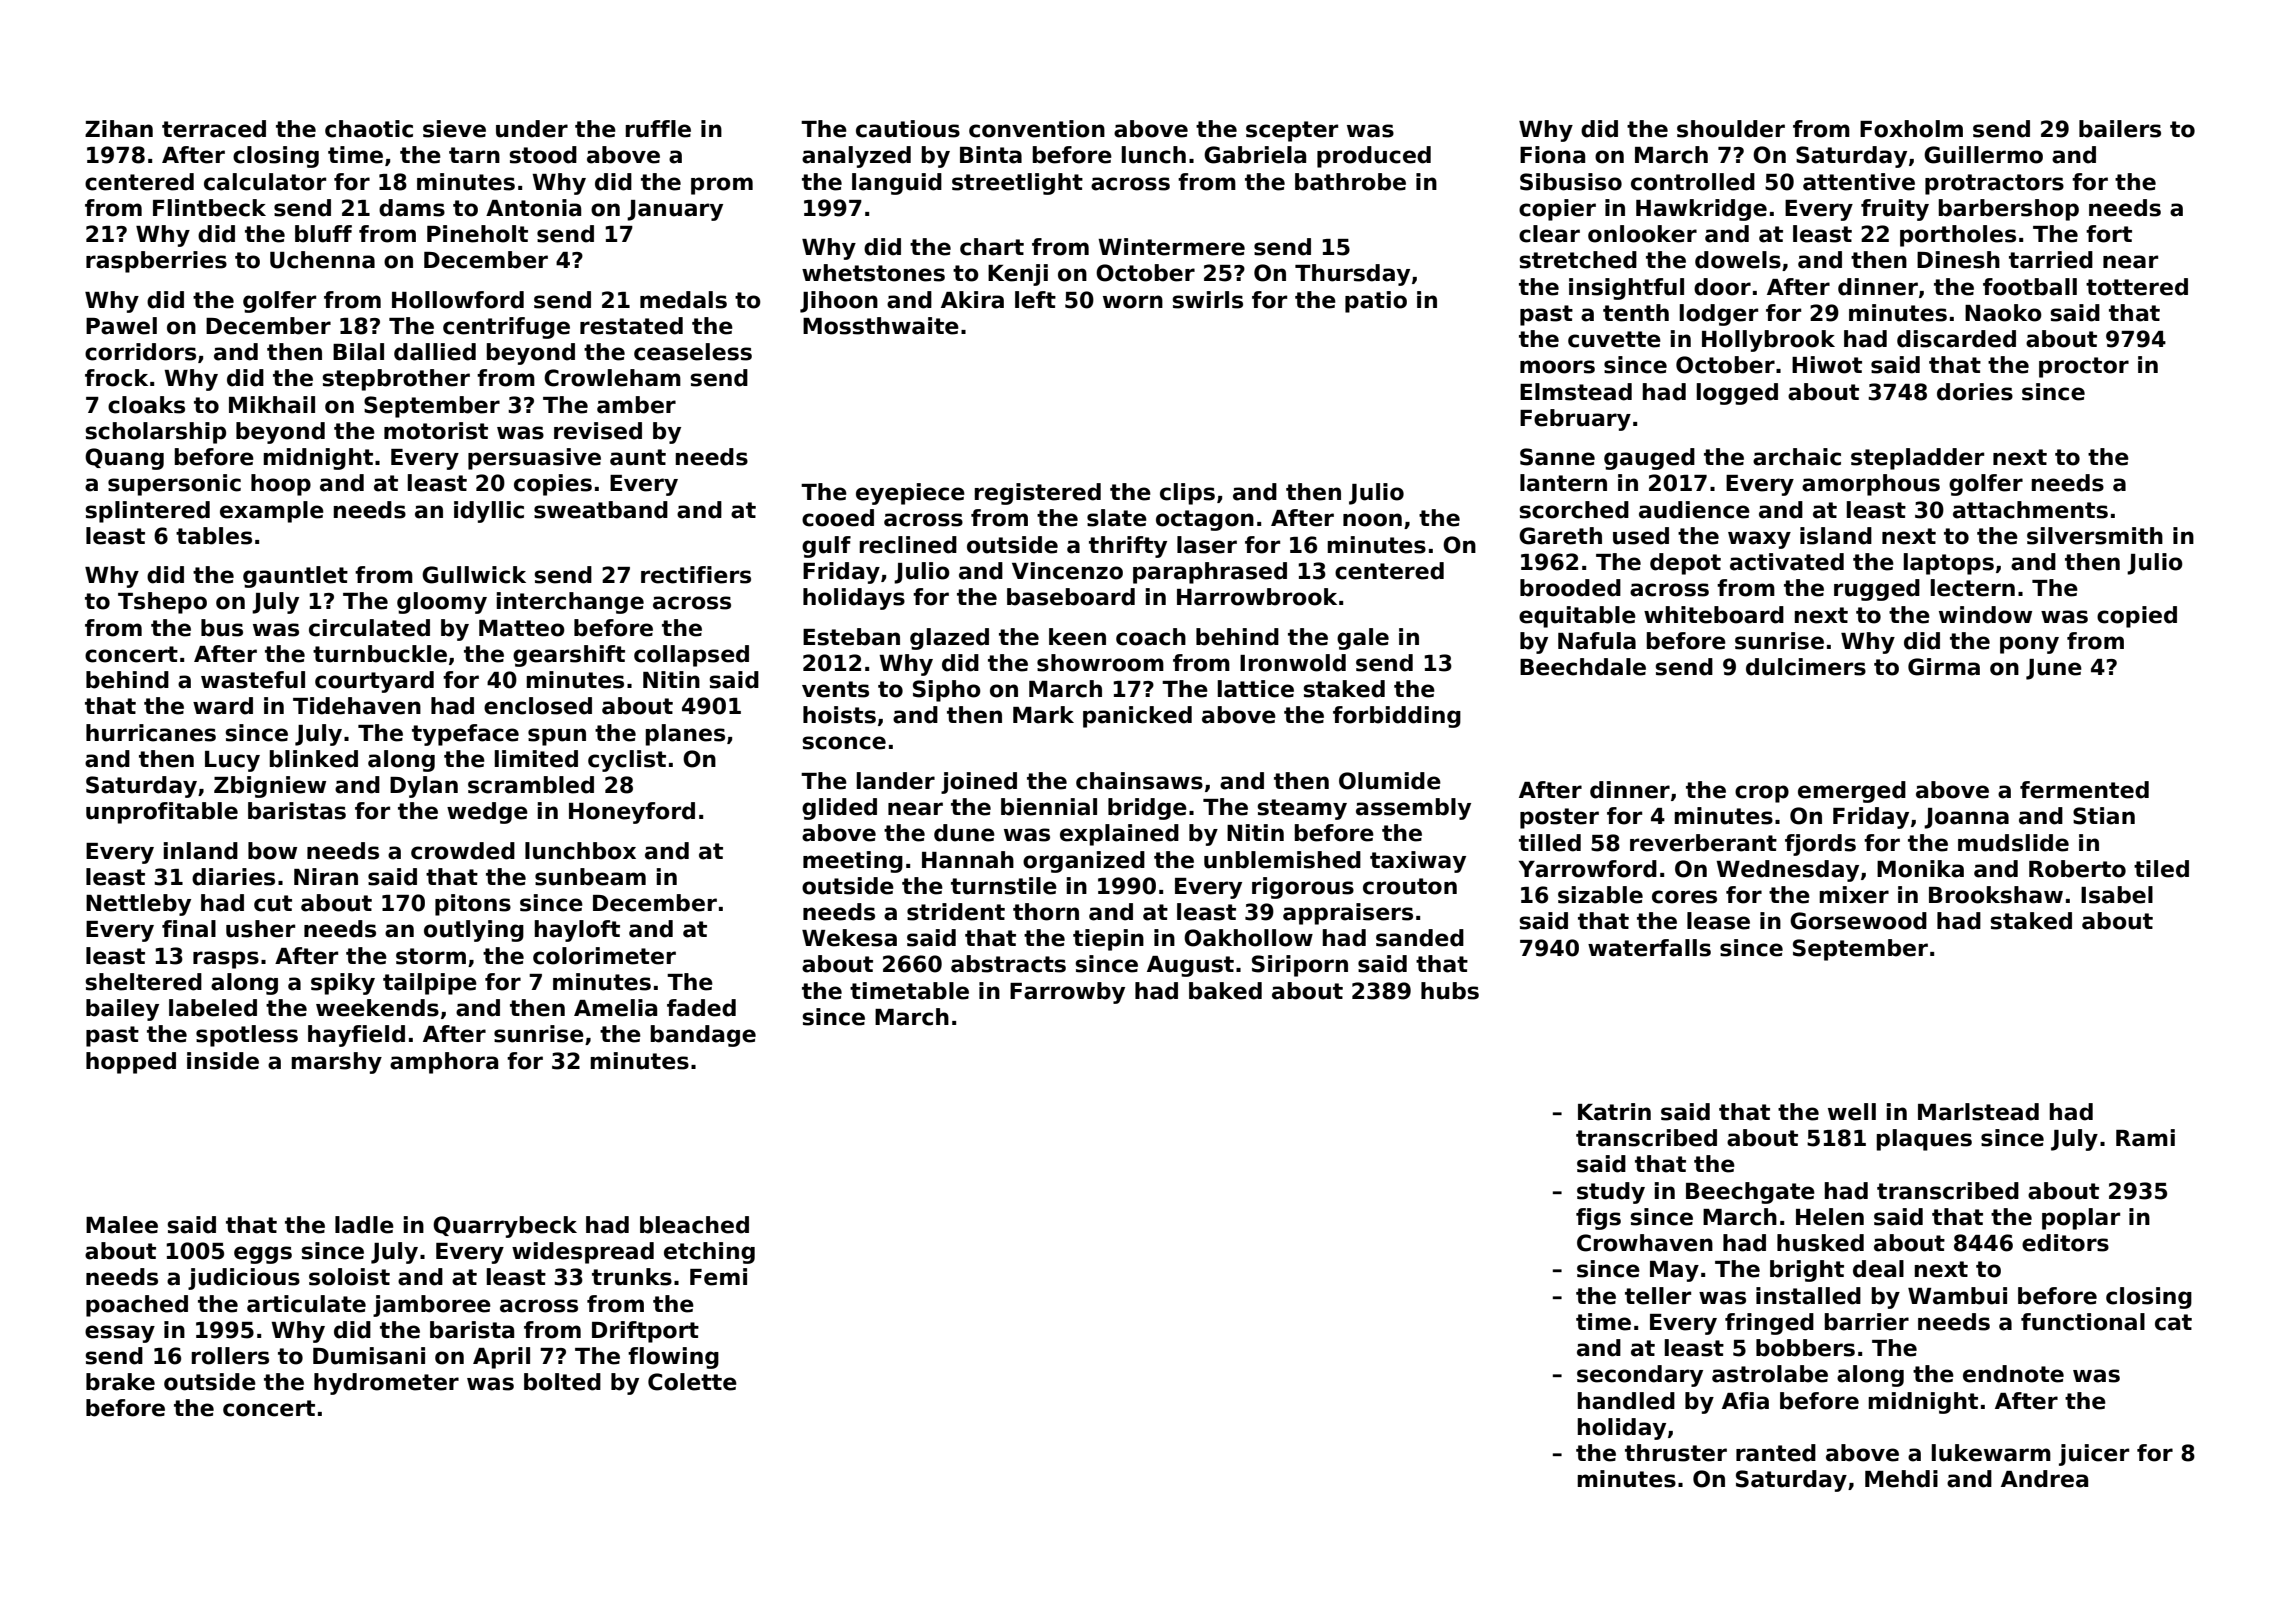 The width and height of the screenshot is (2282, 1614). What do you see at coordinates (281, 485) in the screenshot?
I see `hoop` at bounding box center [281, 485].
